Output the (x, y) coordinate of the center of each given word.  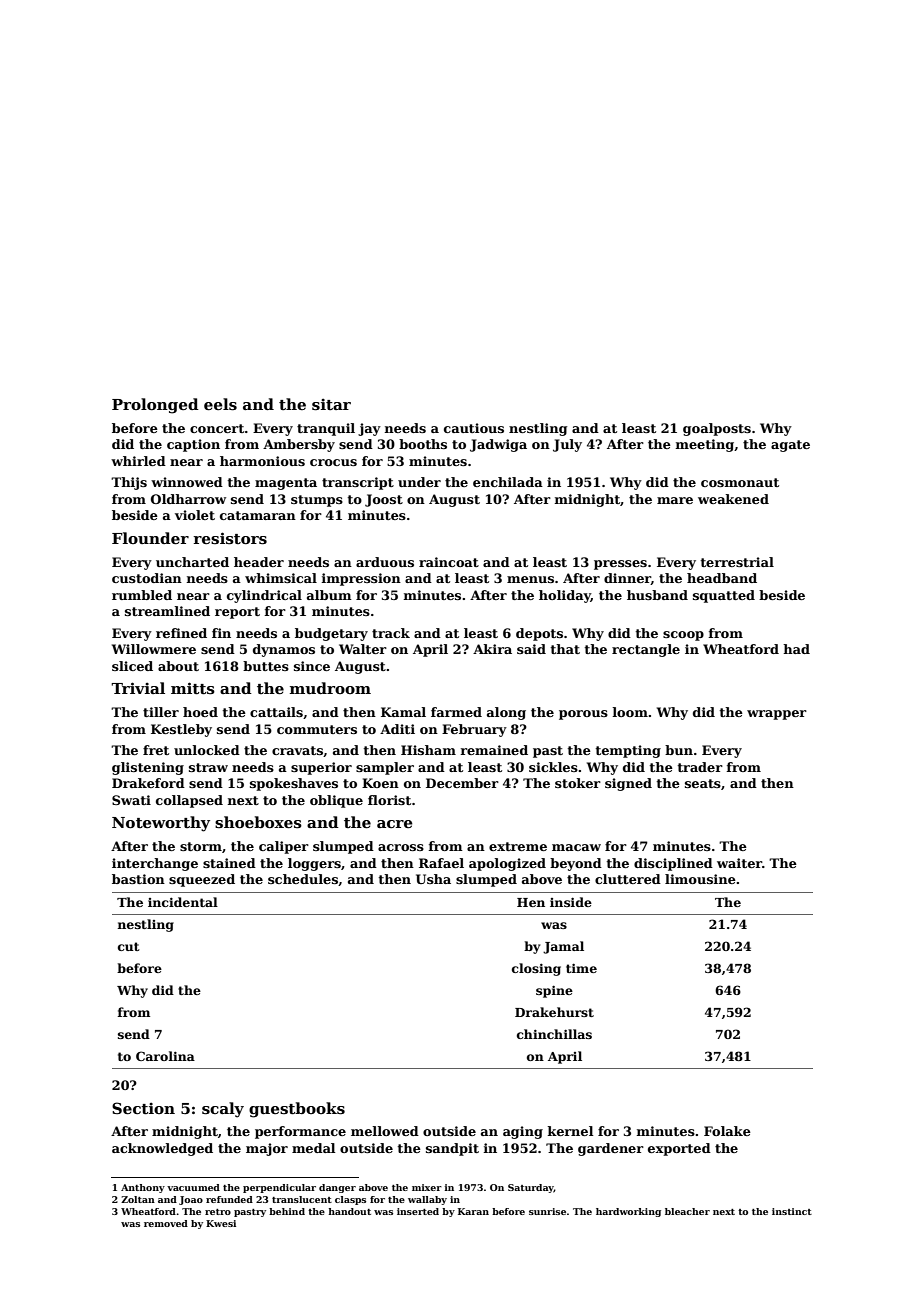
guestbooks (297, 1110)
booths (423, 444)
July (567, 445)
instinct (792, 1211)
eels (220, 404)
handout (350, 1211)
